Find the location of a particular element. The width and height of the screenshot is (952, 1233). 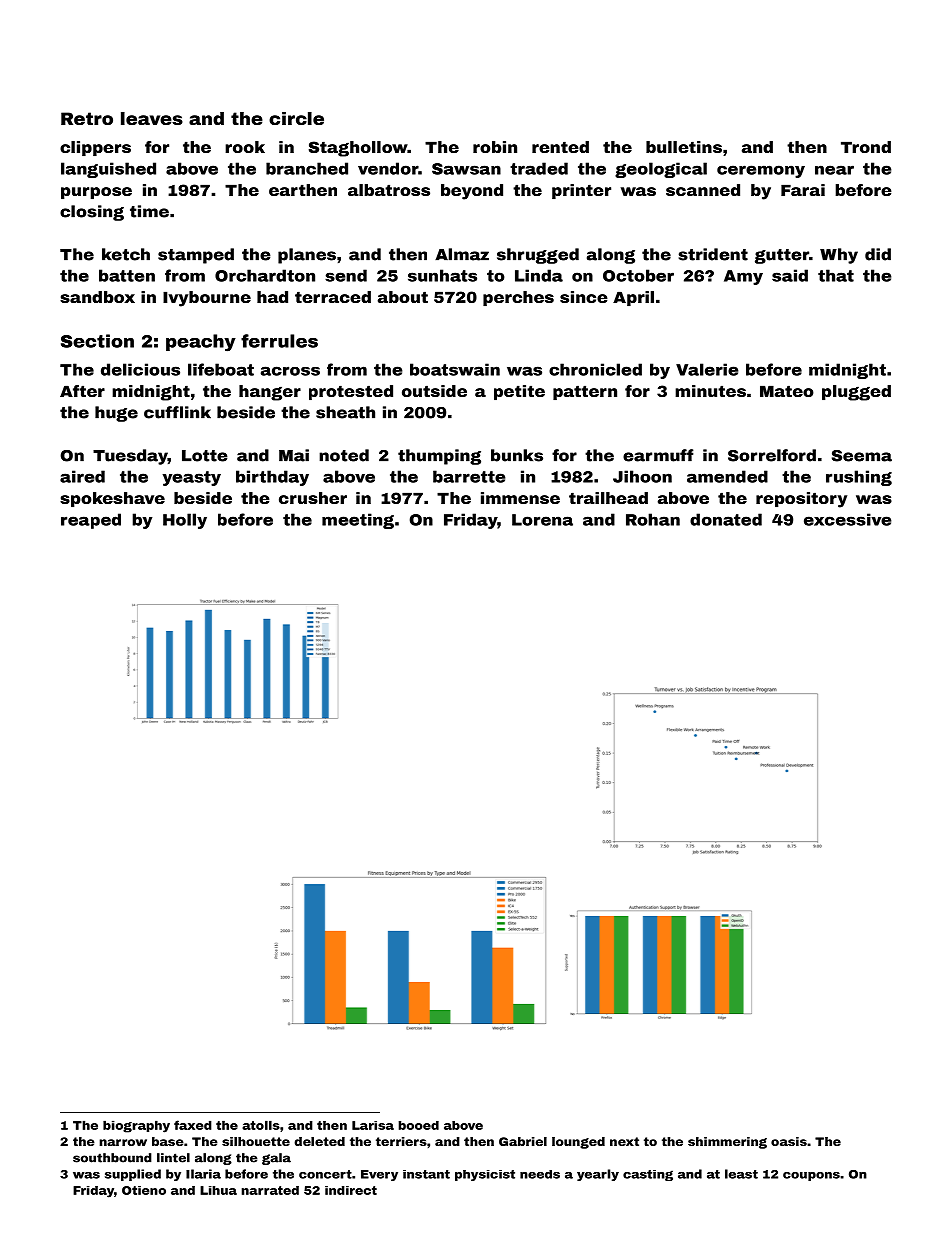

about is located at coordinates (403, 297).
